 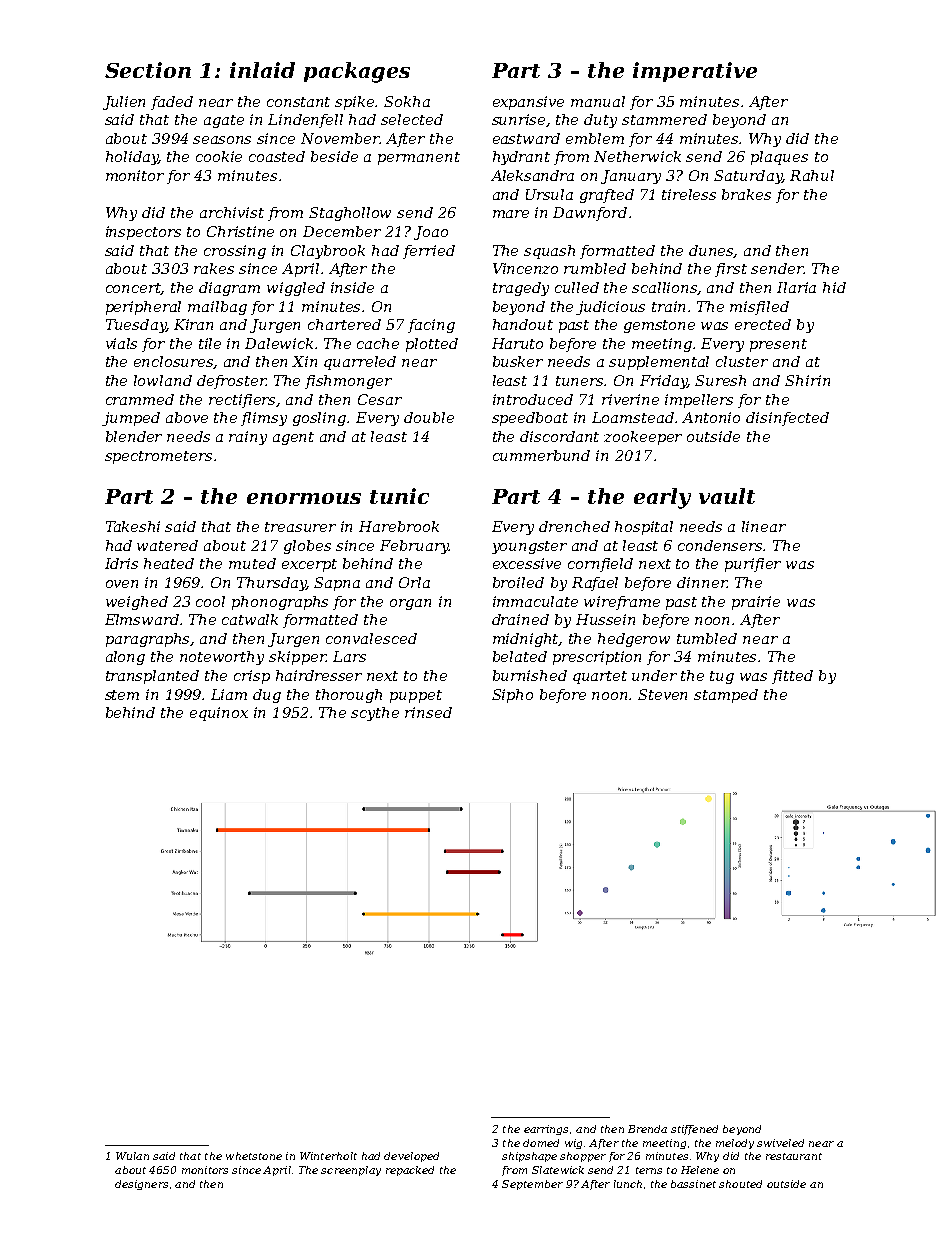 I want to click on vials, so click(x=121, y=343).
